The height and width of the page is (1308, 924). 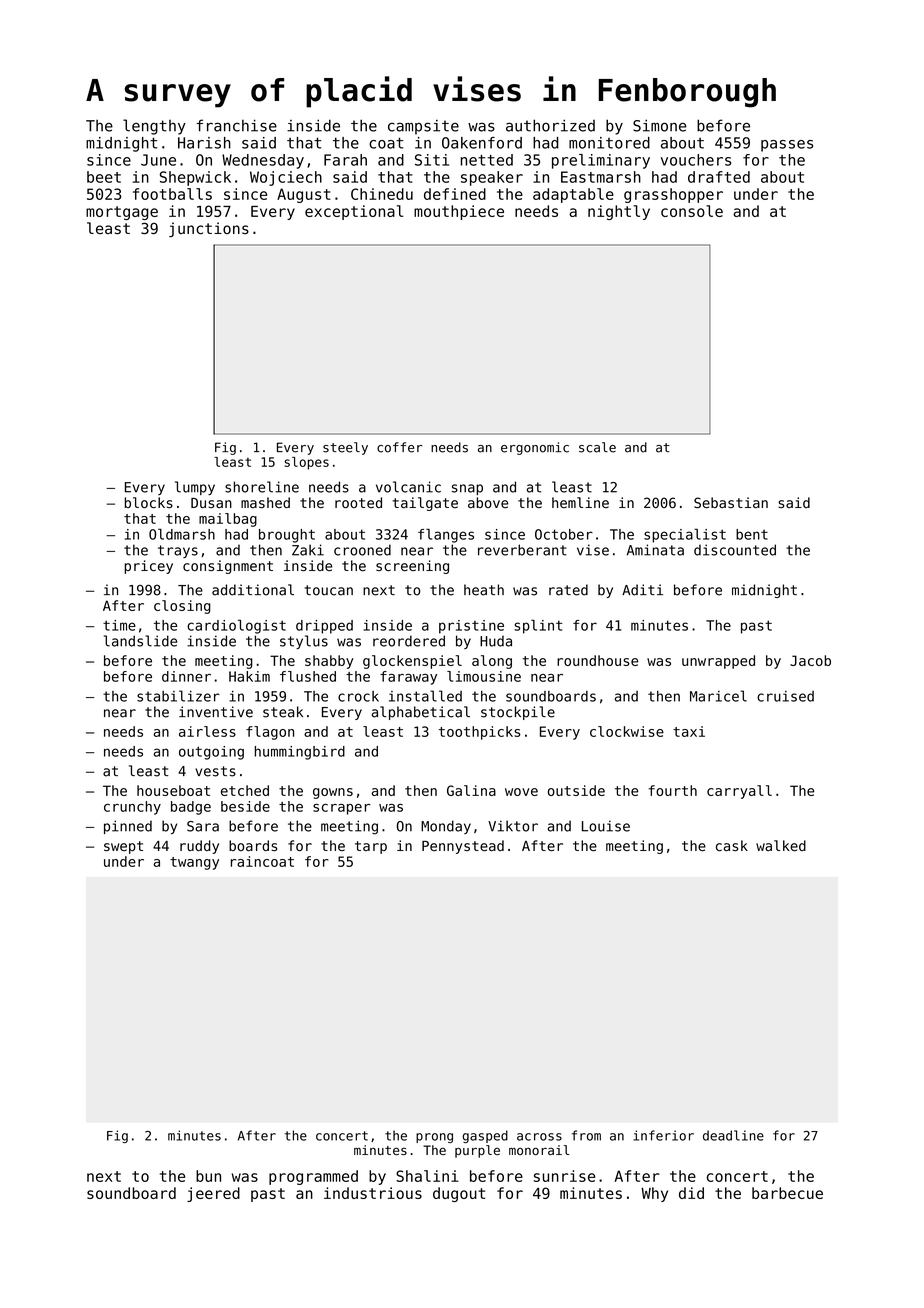 What do you see at coordinates (211, 753) in the page?
I see `outgoing` at bounding box center [211, 753].
